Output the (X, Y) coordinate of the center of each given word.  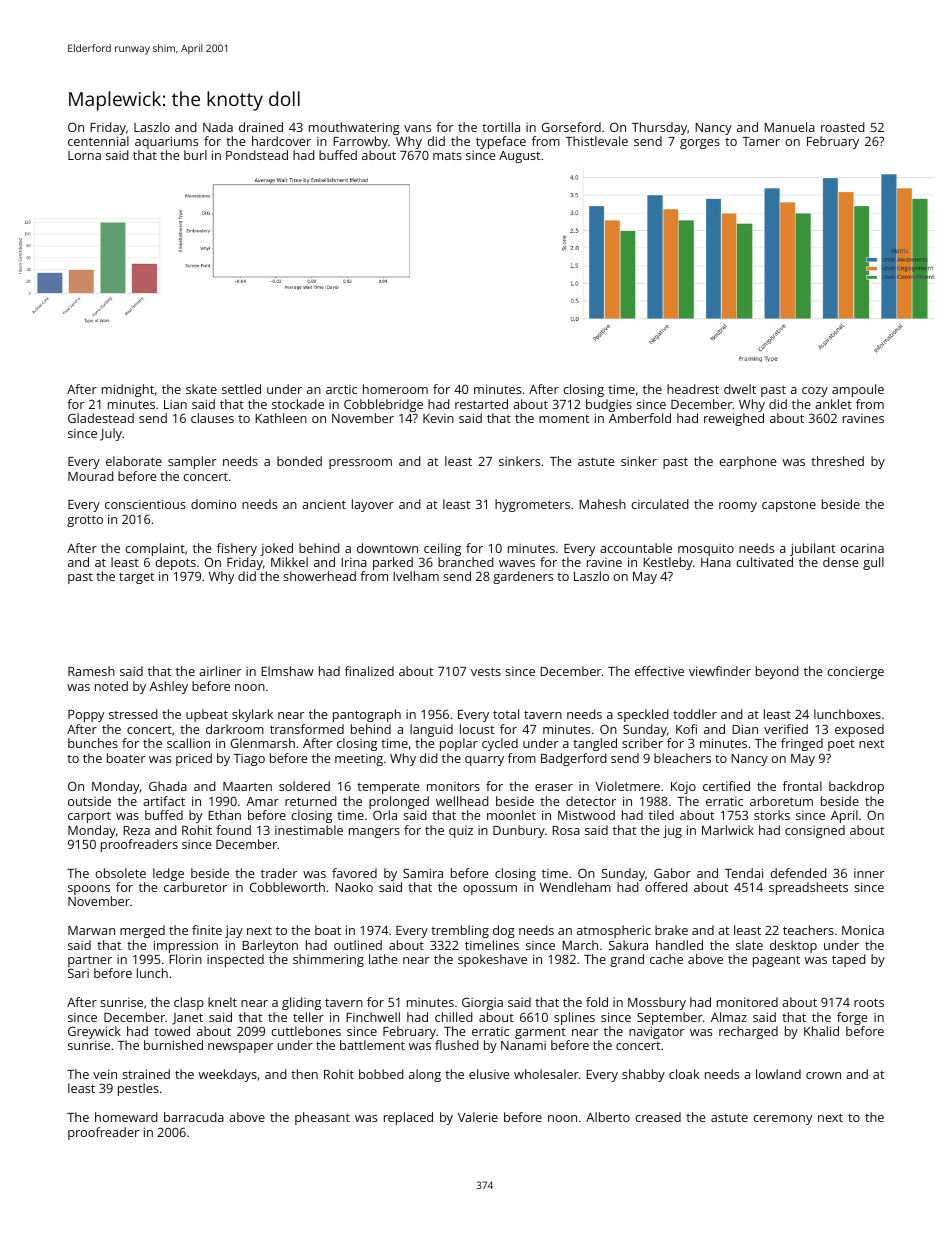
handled (679, 945)
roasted (843, 127)
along (425, 1075)
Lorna (84, 155)
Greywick (94, 1032)
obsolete (120, 873)
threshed (837, 461)
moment (564, 419)
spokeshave (492, 960)
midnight (128, 390)
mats (447, 156)
